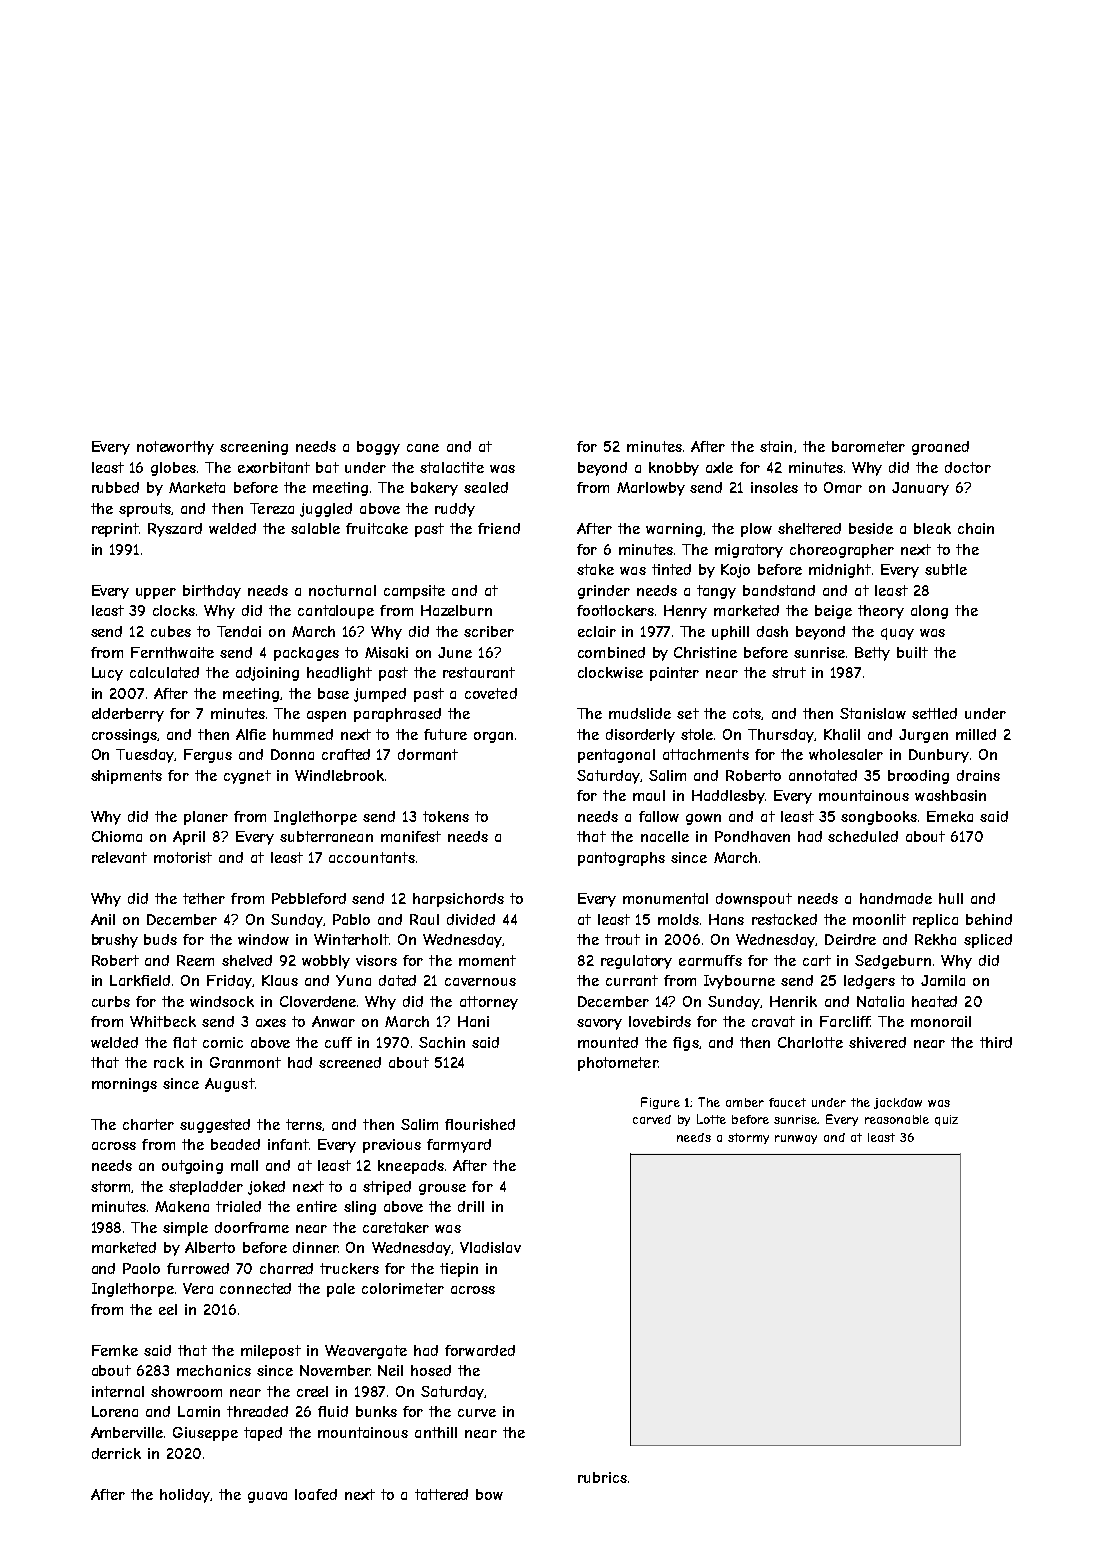 This image has height=1562, width=1104. What do you see at coordinates (115, 1350) in the image?
I see `Femke` at bounding box center [115, 1350].
